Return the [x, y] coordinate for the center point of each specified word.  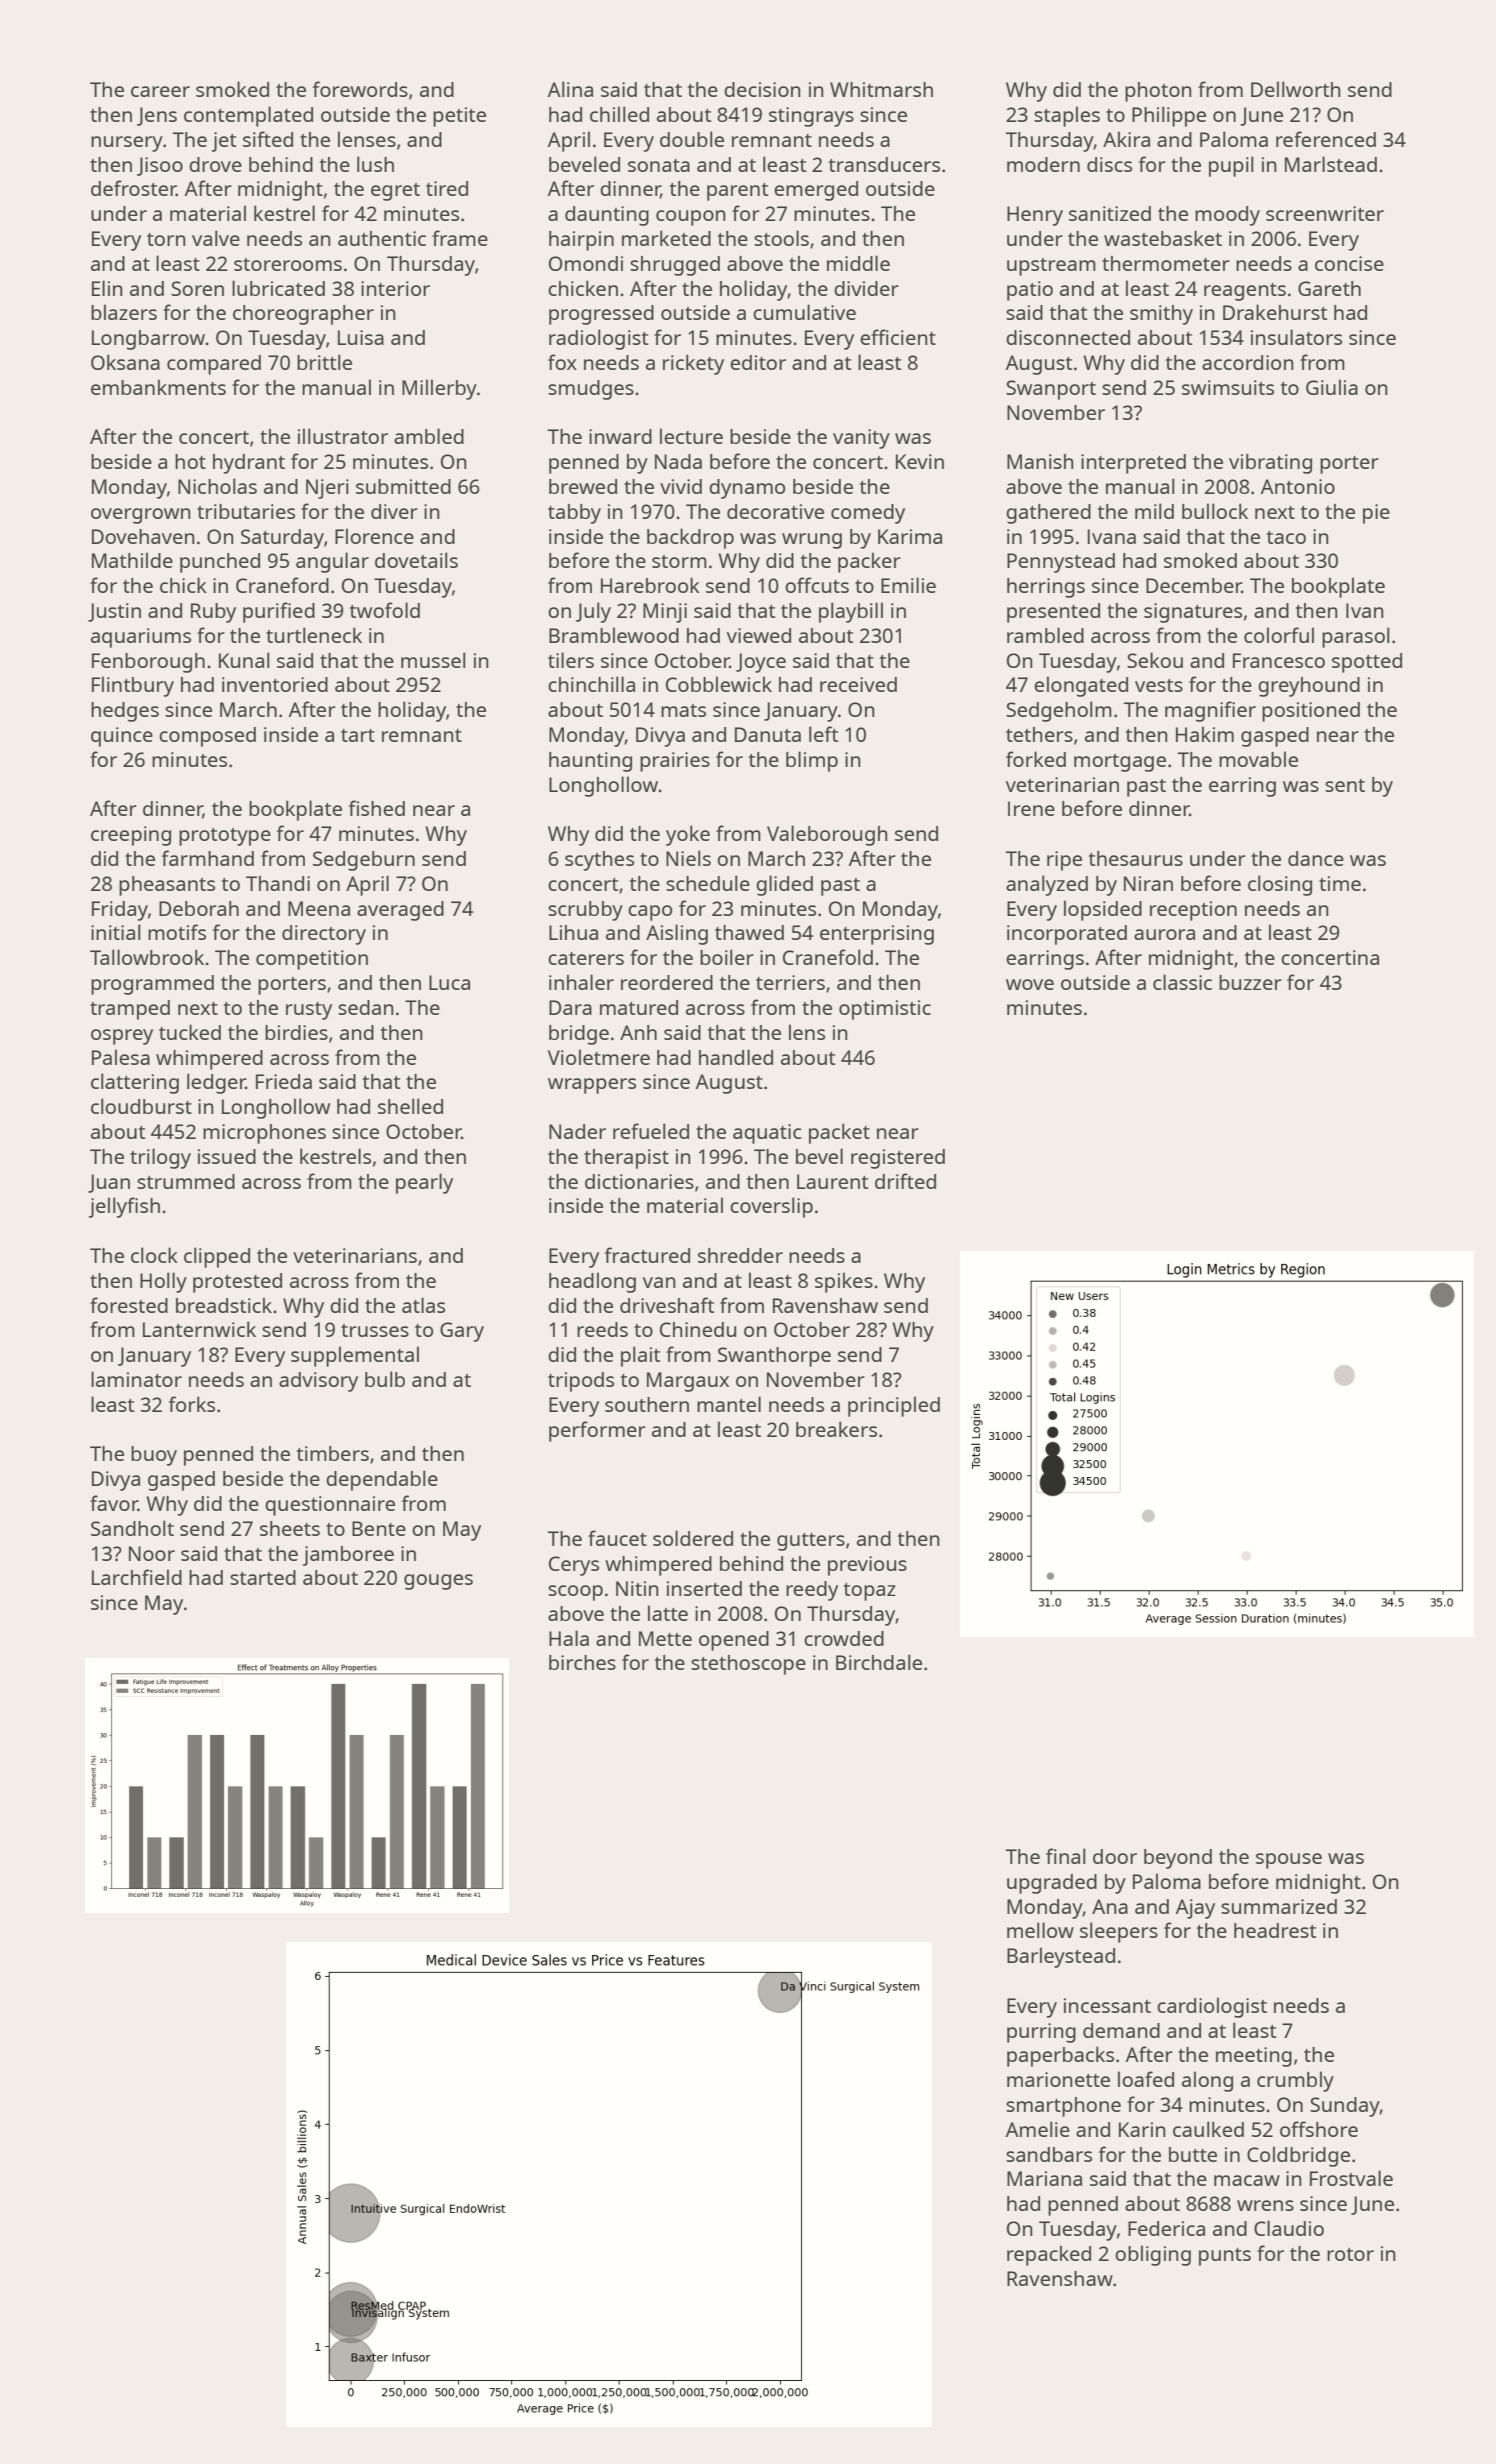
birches [582, 1662]
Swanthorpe [774, 1357]
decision [762, 89]
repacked [1049, 2255]
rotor [1350, 2254]
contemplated [248, 116]
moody [1227, 216]
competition [312, 960]
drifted [905, 1181]
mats [683, 710]
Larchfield [137, 1577]
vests [1159, 685]
